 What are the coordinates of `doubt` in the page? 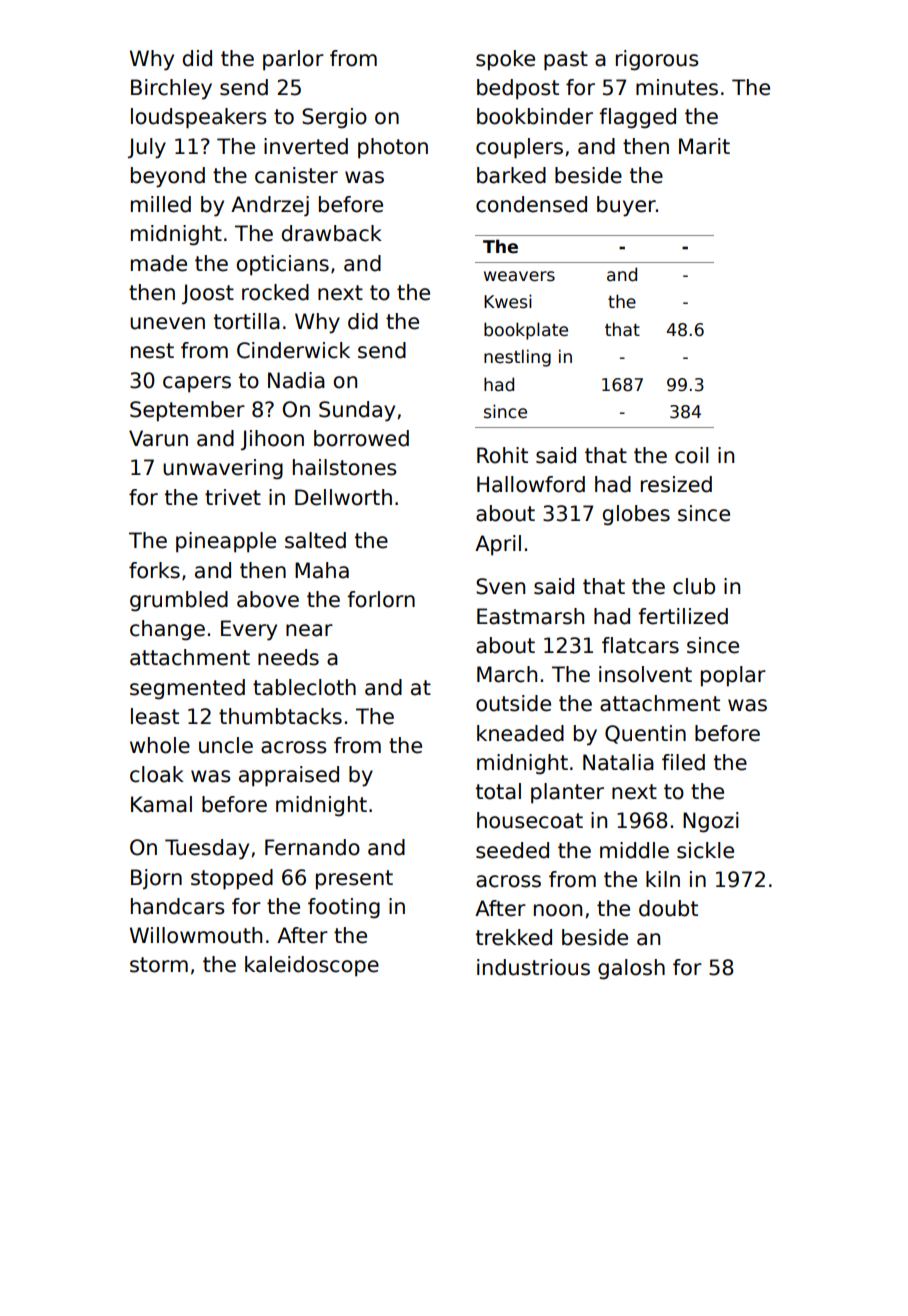 It's located at (668, 908).
